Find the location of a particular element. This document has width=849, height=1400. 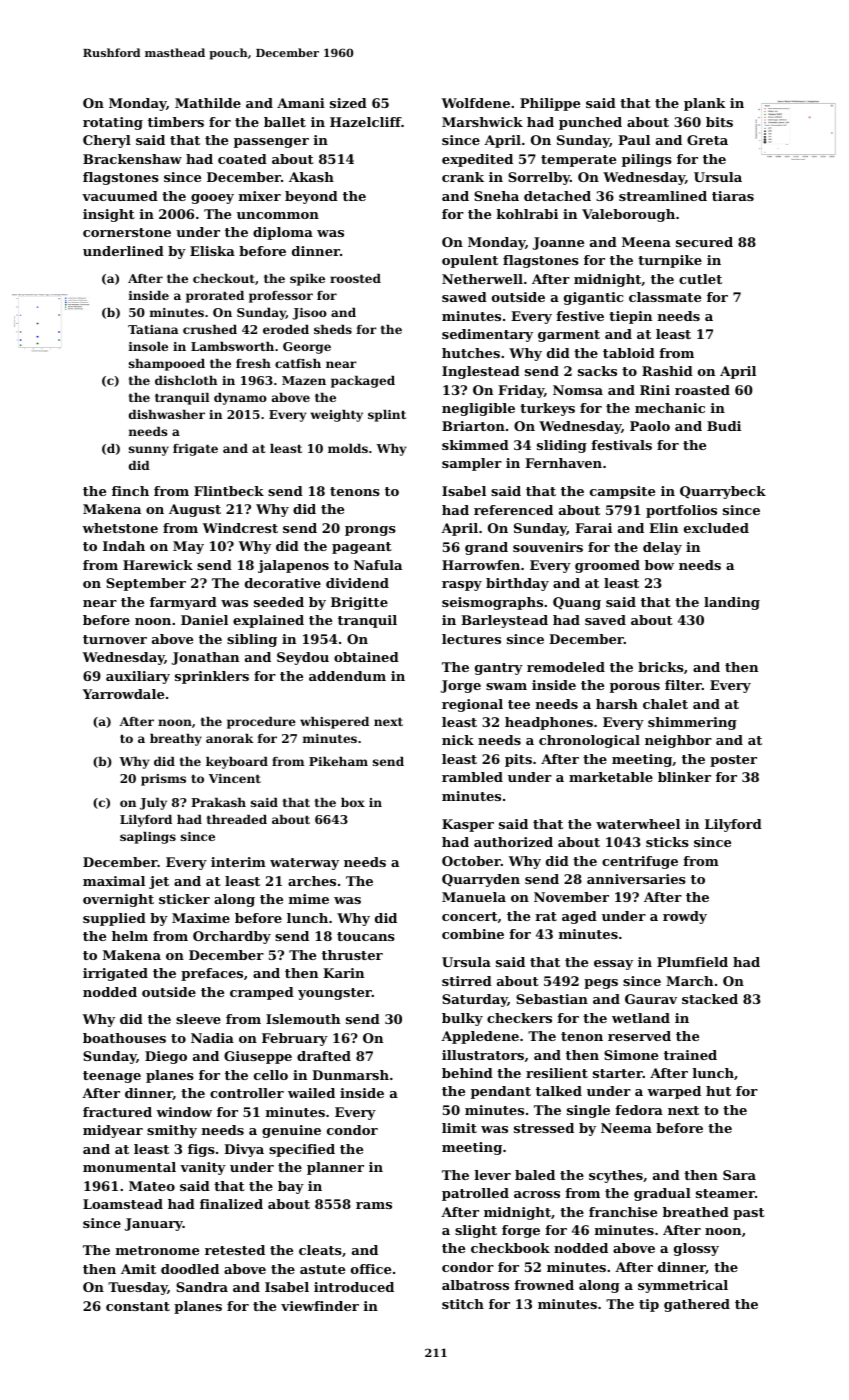

Sandra is located at coordinates (202, 1287).
